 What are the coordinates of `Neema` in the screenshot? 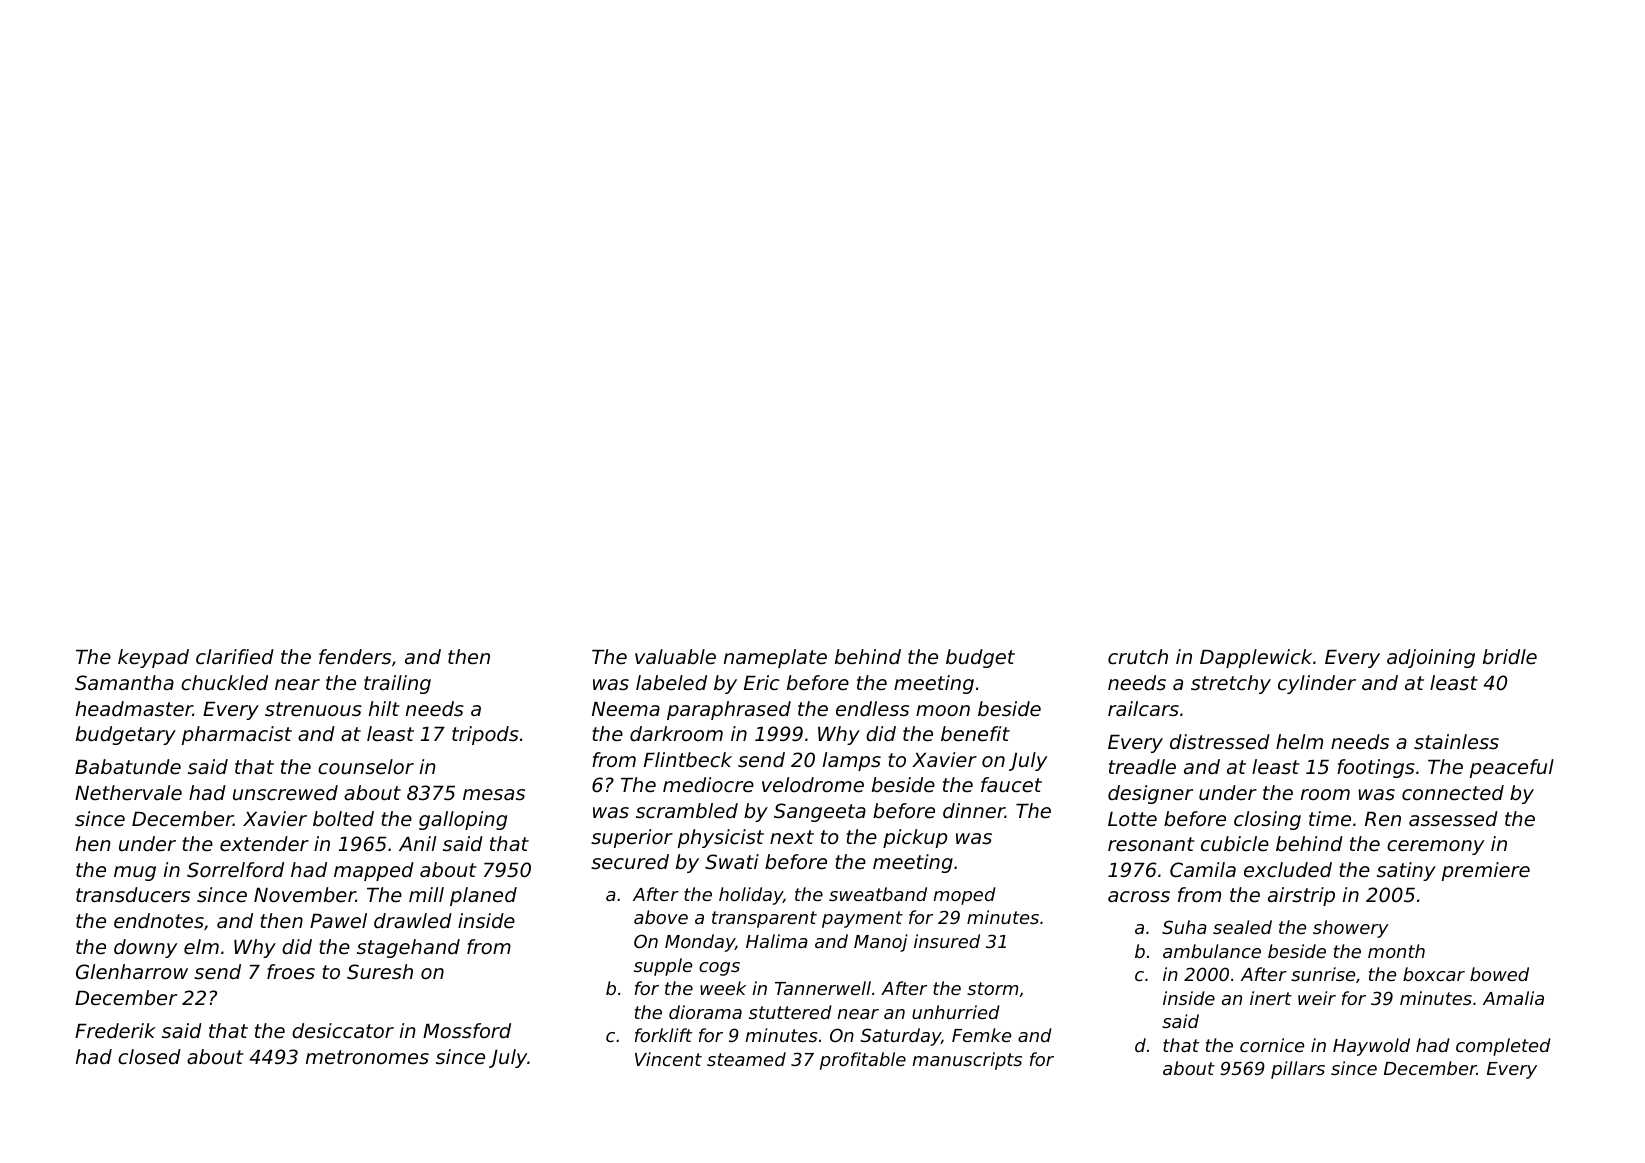 It's located at (626, 709).
